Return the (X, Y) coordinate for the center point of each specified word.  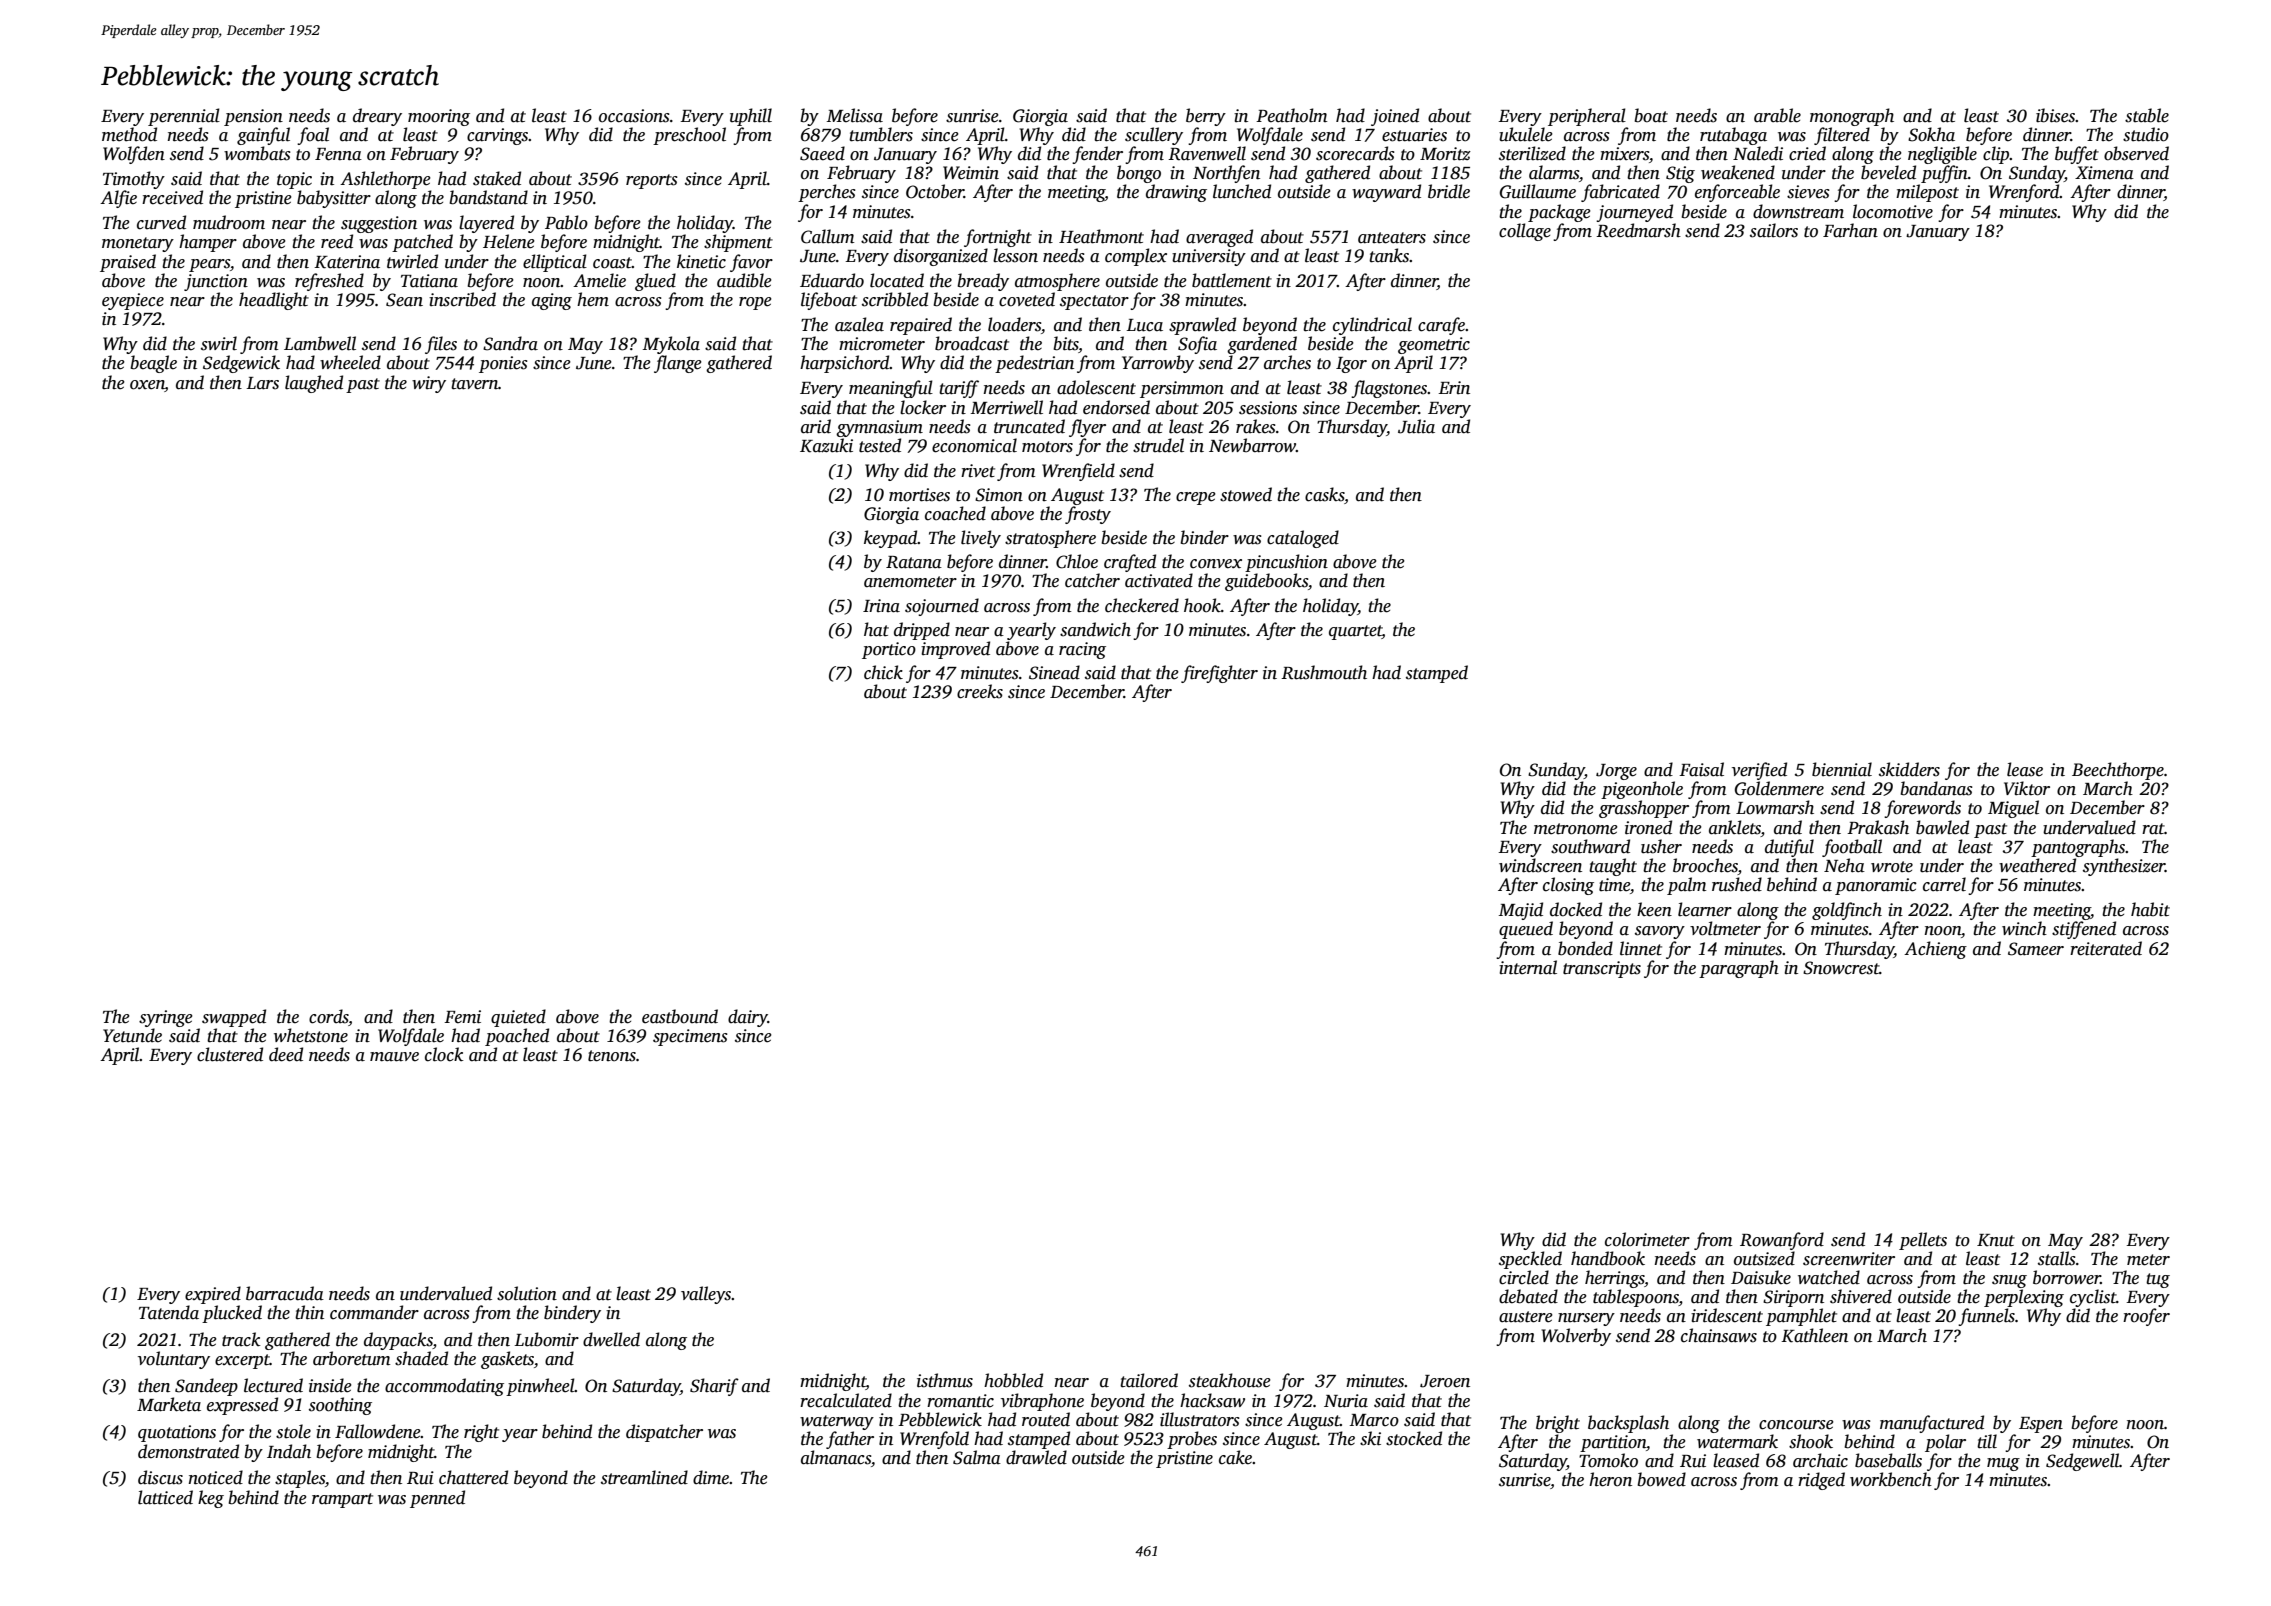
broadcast (972, 343)
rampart (342, 1500)
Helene (509, 241)
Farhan (1850, 230)
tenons (612, 1056)
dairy (748, 1018)
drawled (1036, 1457)
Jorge (1616, 772)
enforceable (1737, 193)
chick (883, 672)
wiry (429, 384)
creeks (980, 691)
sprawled (1202, 326)
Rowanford (1782, 1241)
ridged (1821, 1481)
